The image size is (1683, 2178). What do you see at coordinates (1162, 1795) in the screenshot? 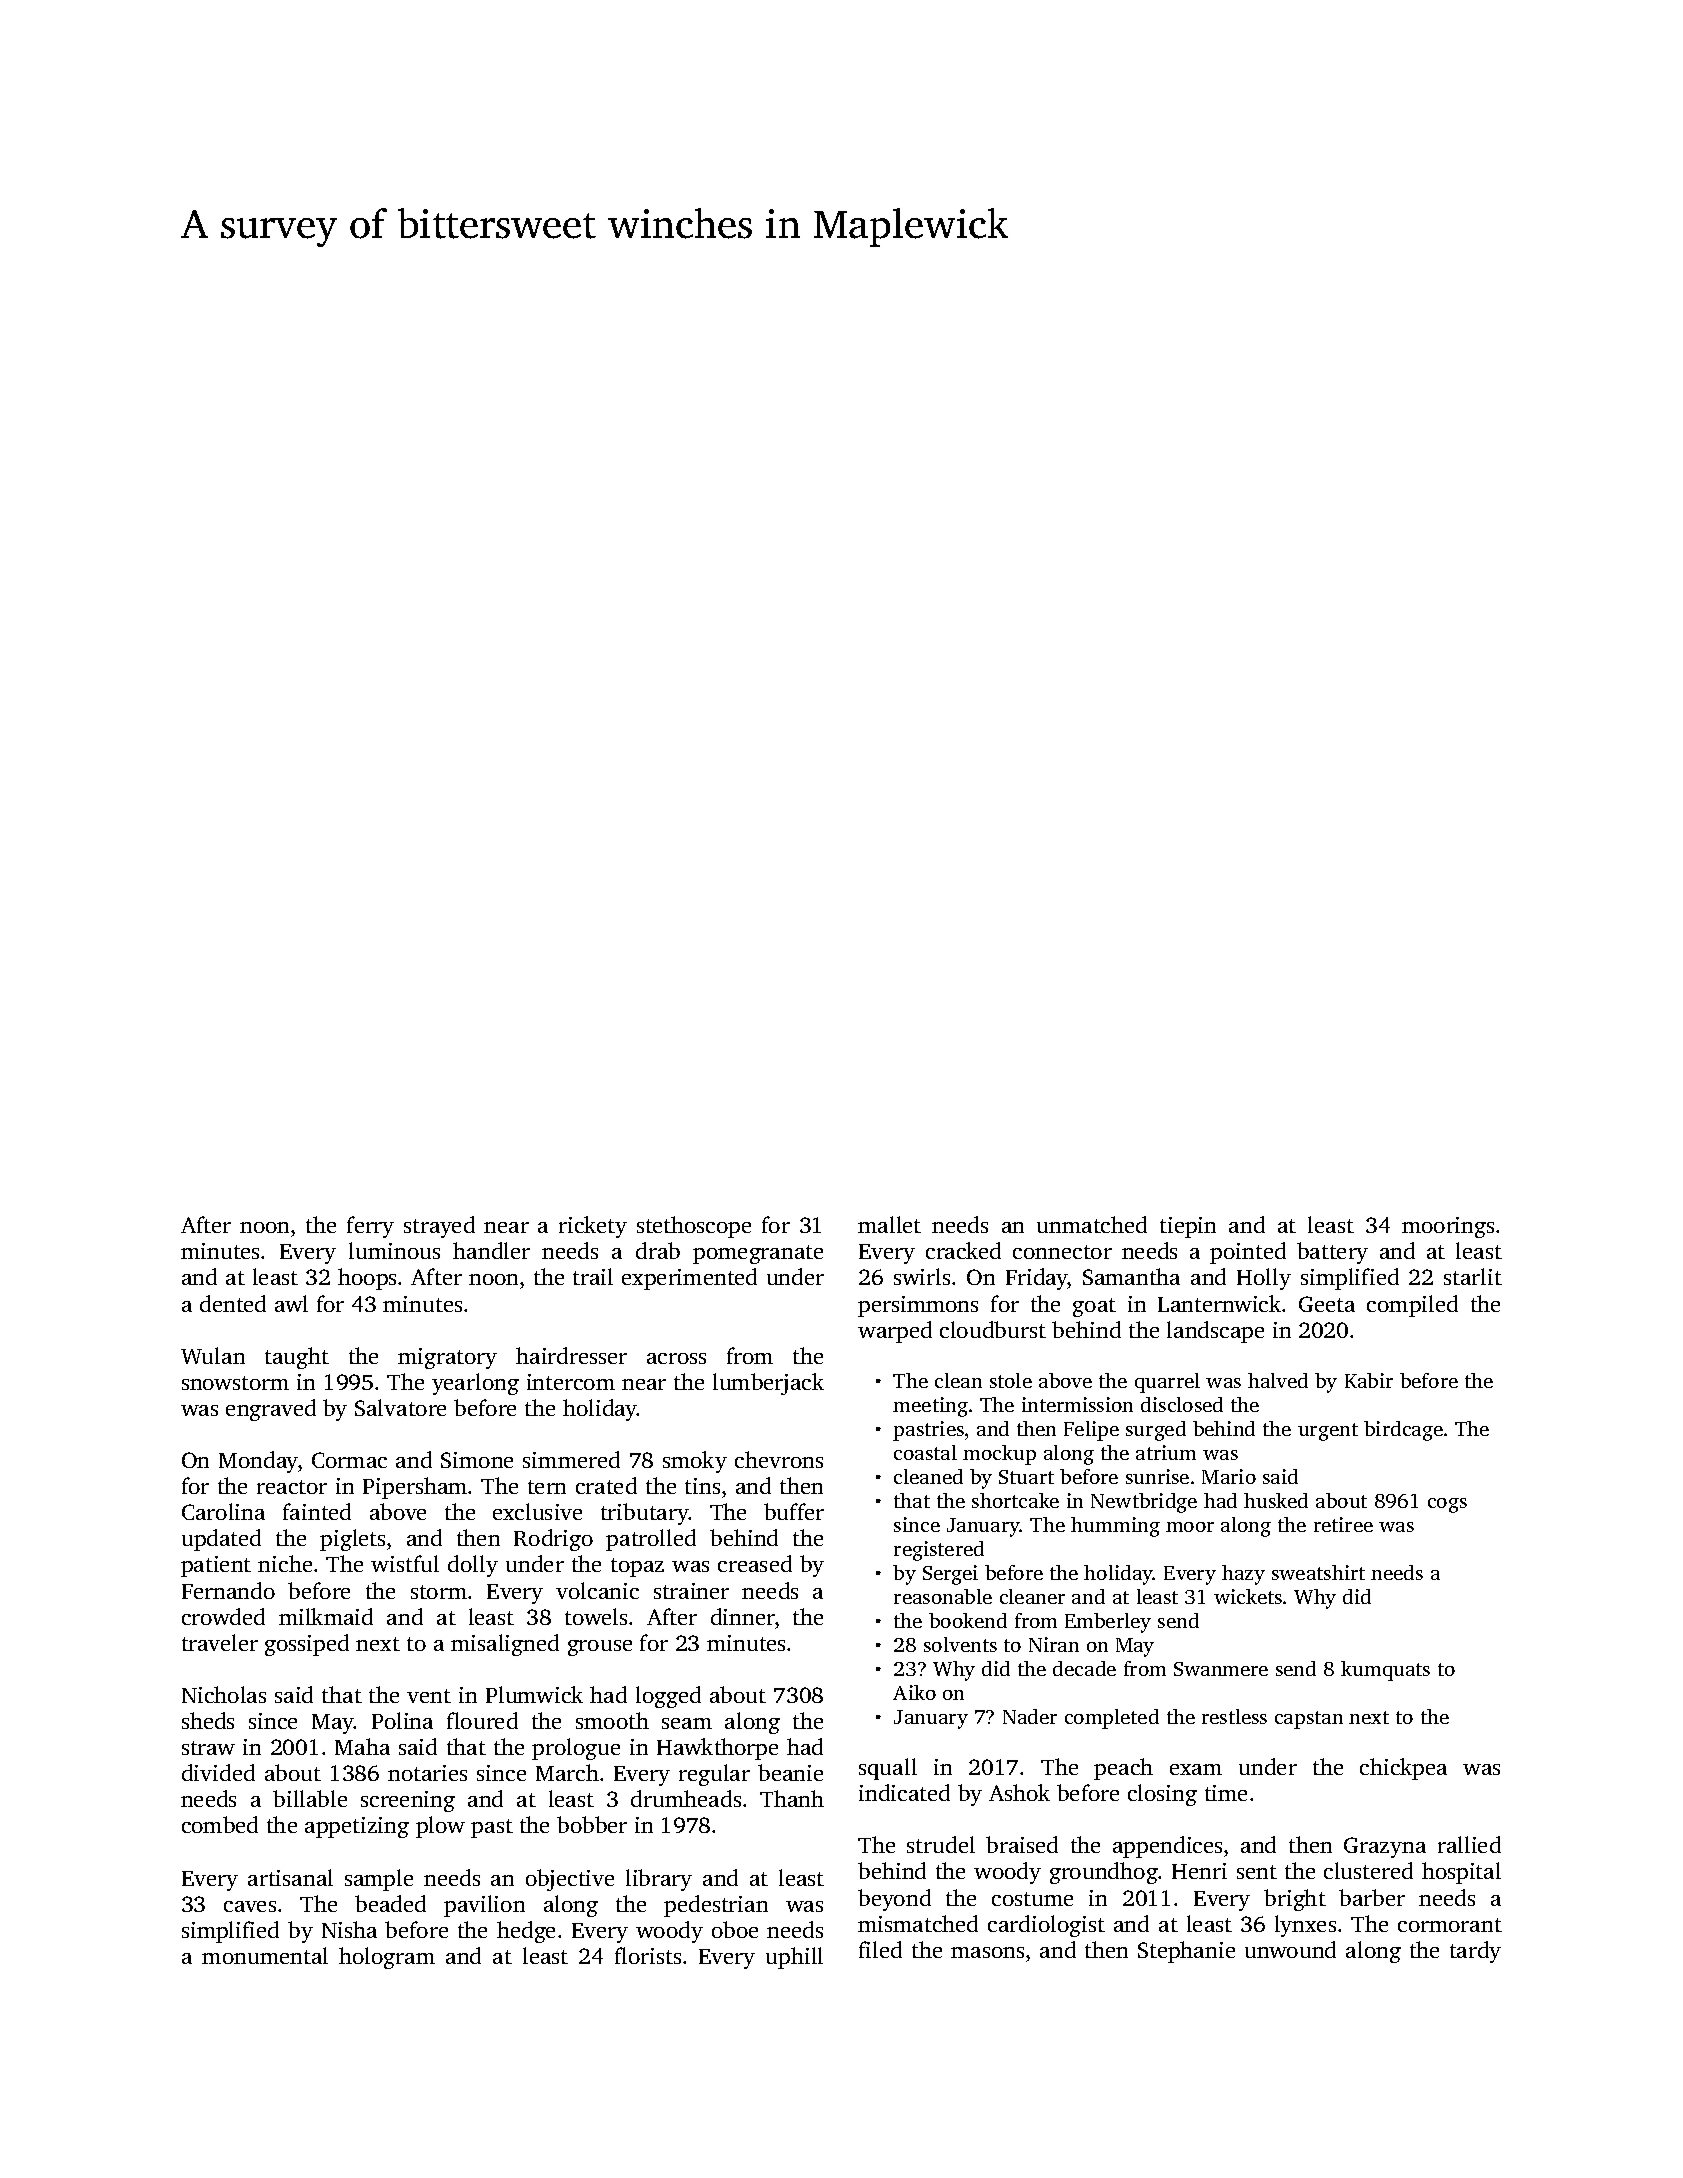
I see `closing` at bounding box center [1162, 1795].
